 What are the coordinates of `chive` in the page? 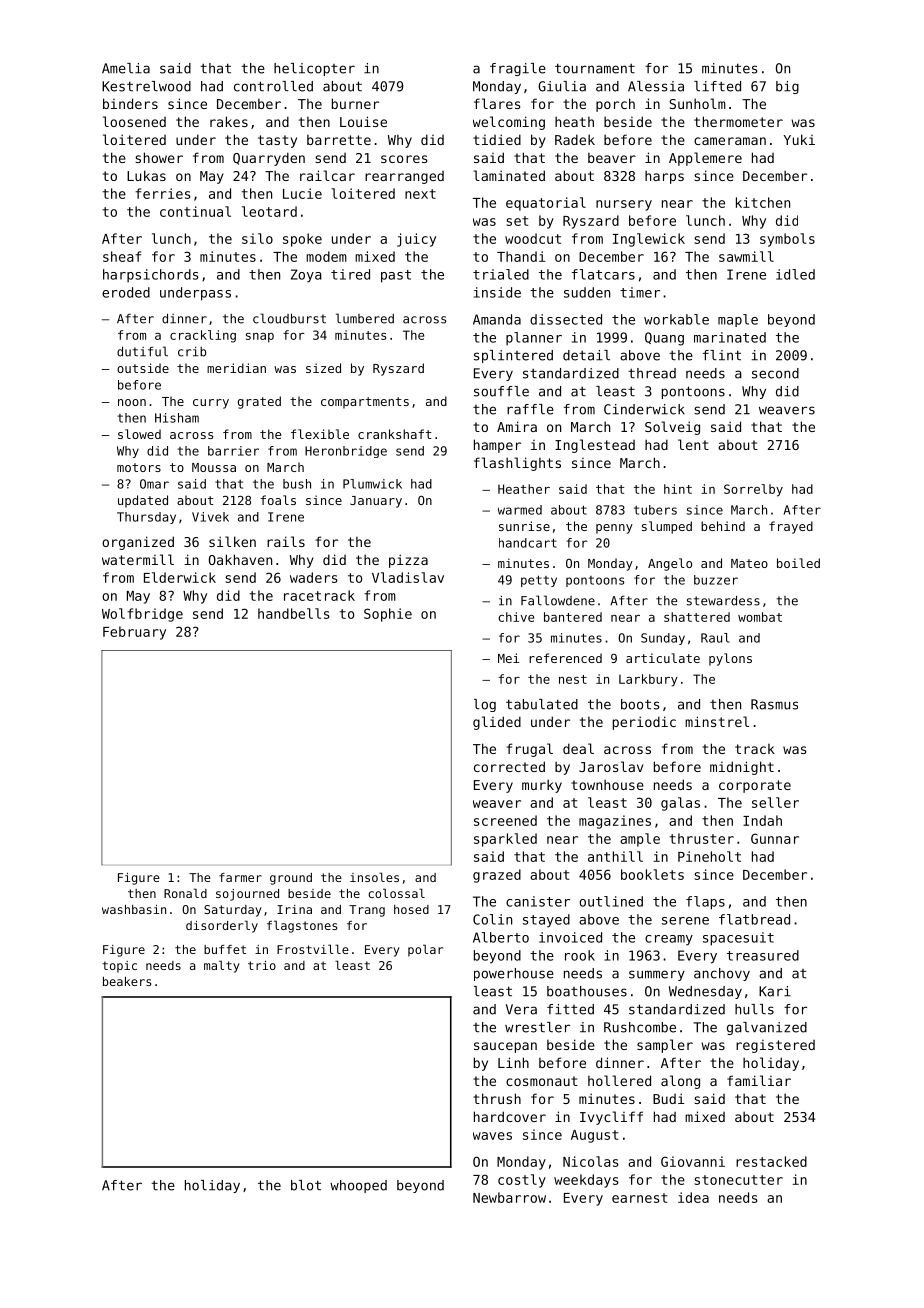 It's located at (516, 617).
